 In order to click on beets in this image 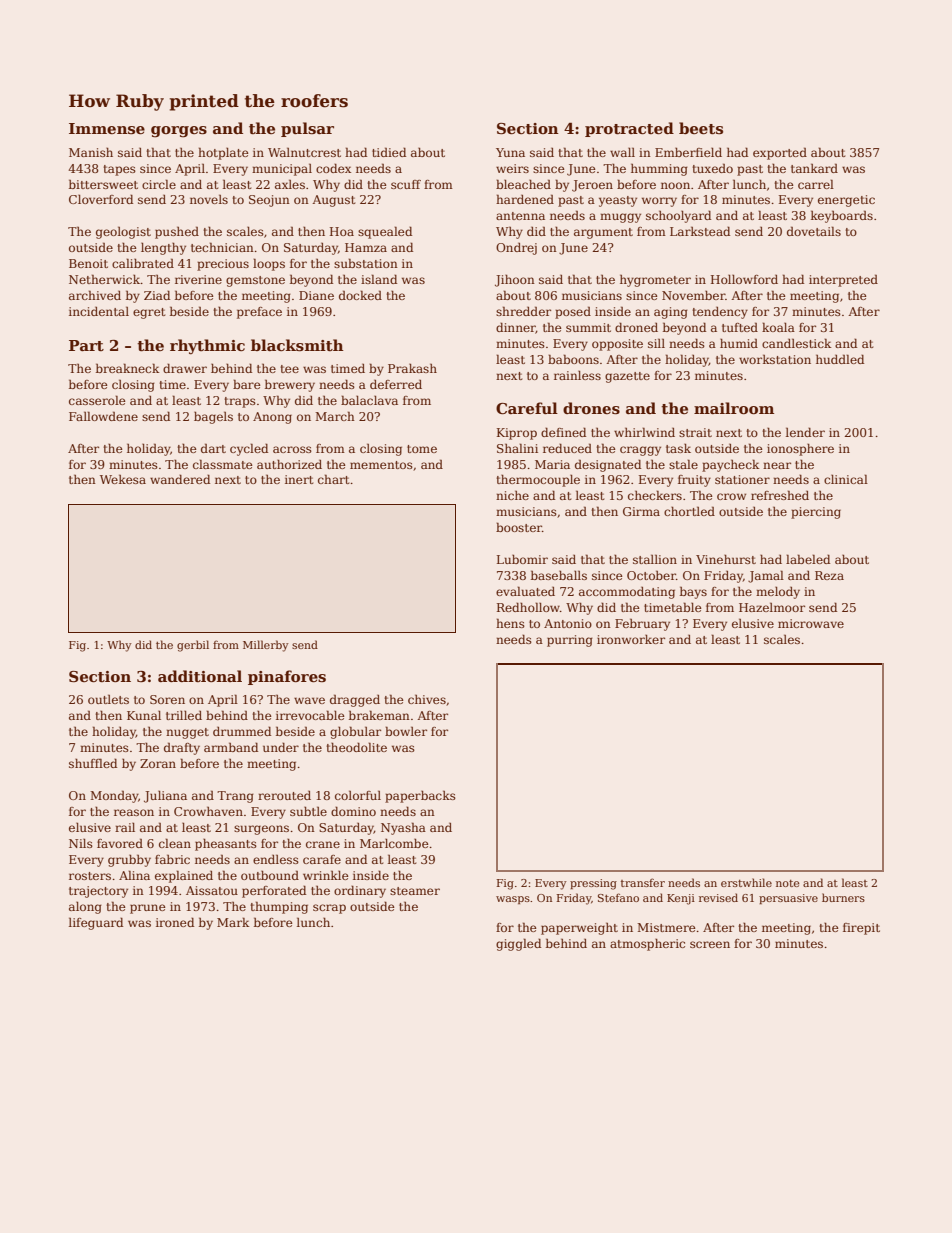, I will do `click(701, 128)`.
